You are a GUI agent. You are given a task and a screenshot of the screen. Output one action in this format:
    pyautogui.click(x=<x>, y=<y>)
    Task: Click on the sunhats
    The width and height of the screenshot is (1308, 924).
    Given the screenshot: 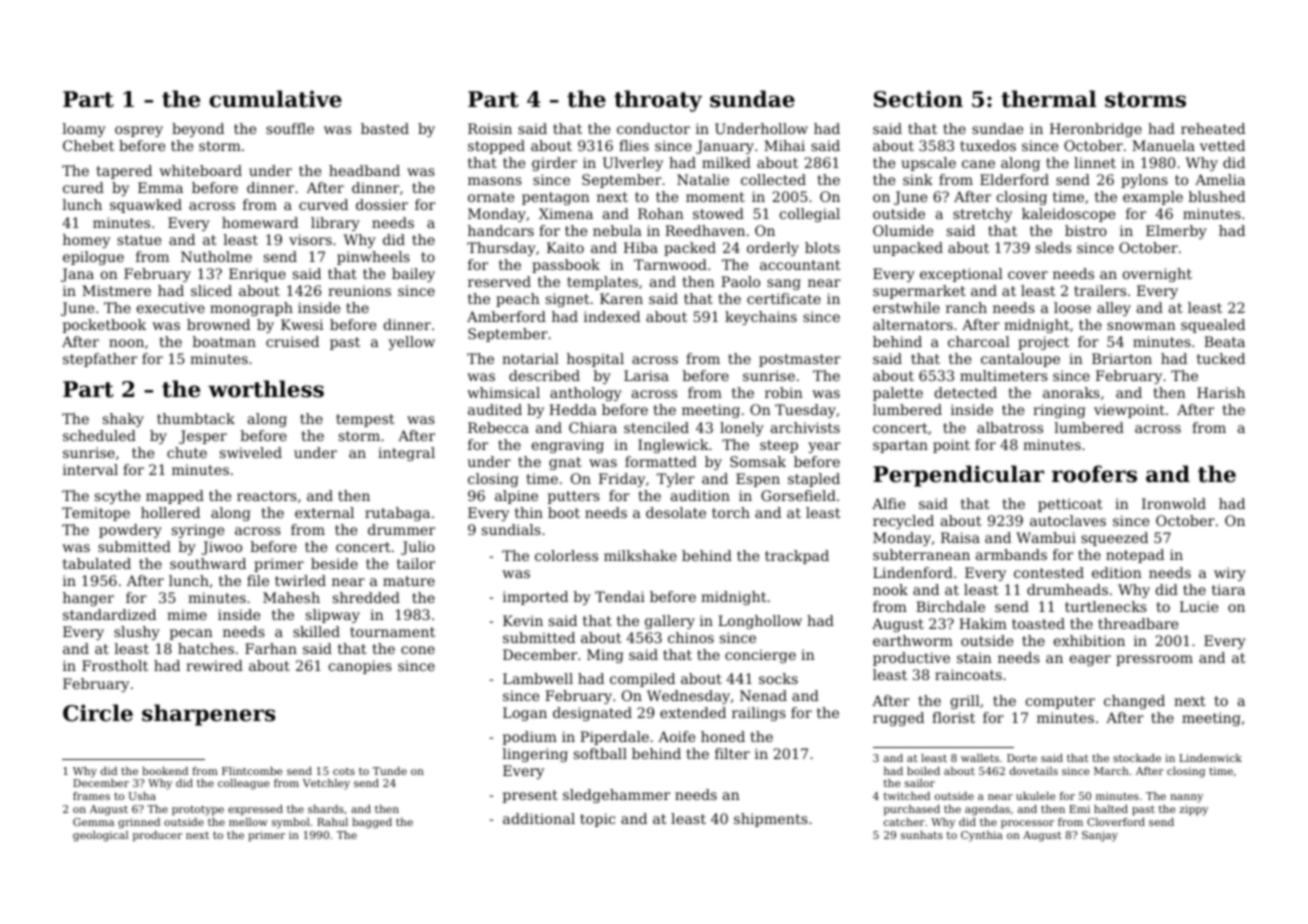 What is the action you would take?
    pyautogui.click(x=922, y=835)
